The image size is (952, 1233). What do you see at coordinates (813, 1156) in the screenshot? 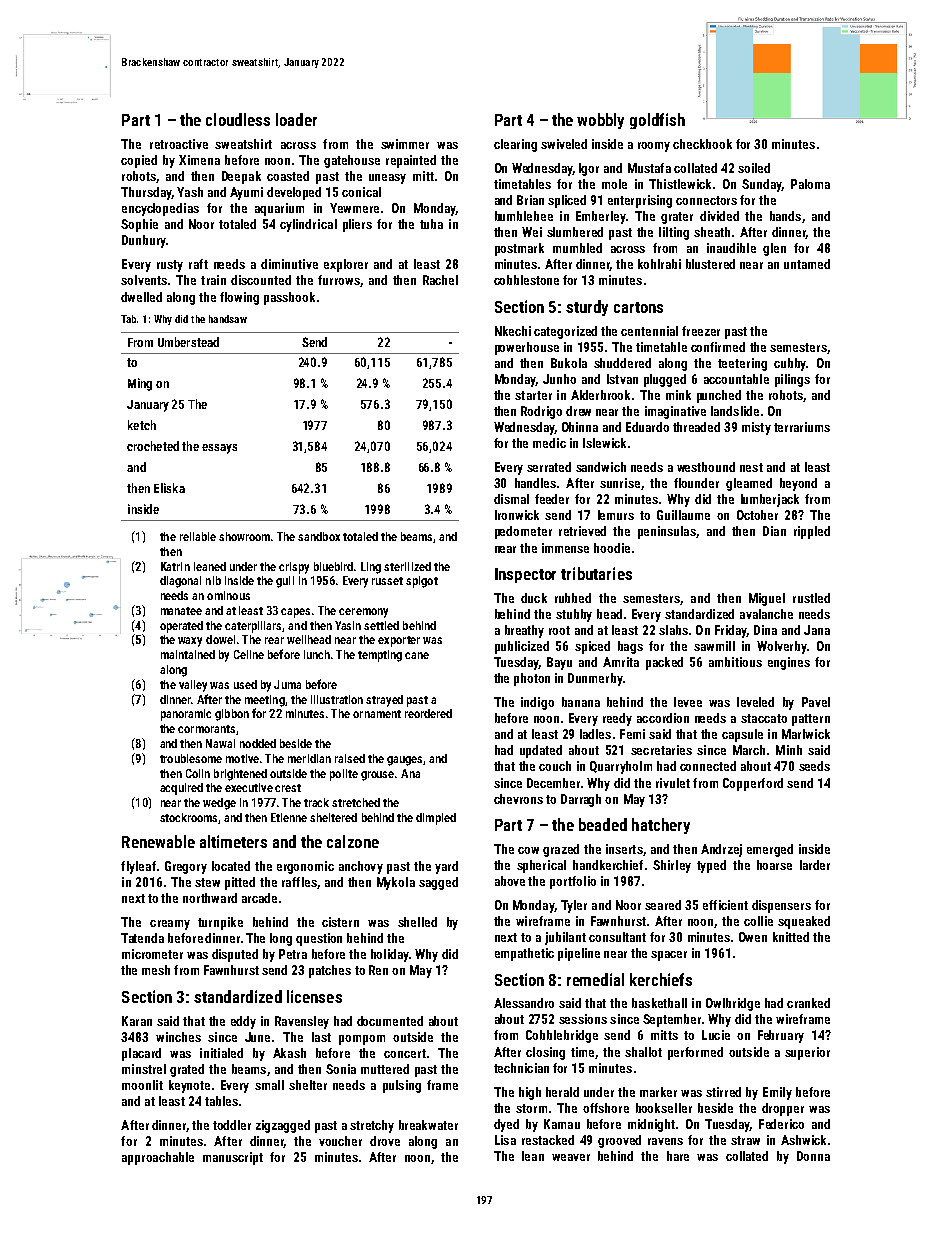
I see `Donna` at bounding box center [813, 1156].
